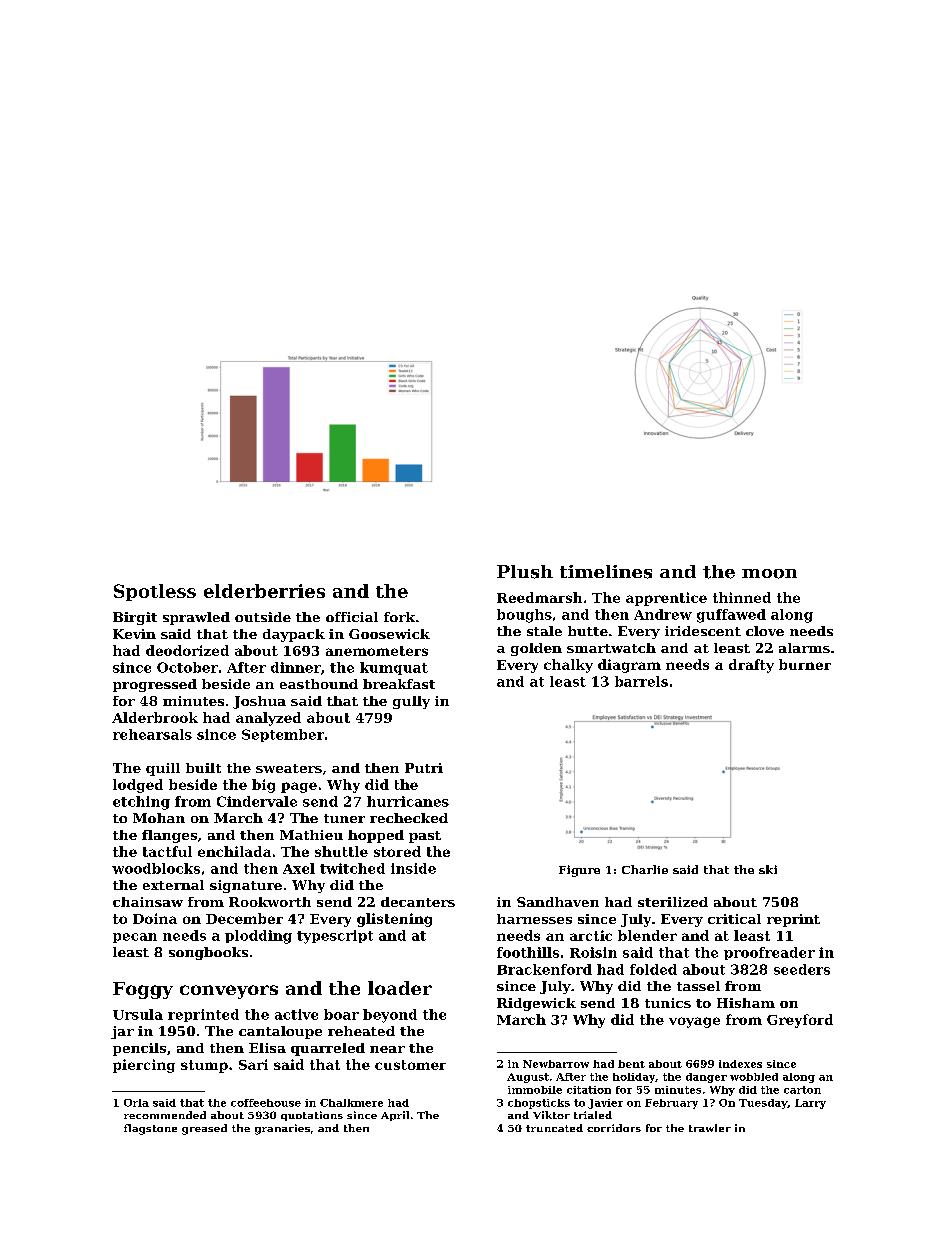  What do you see at coordinates (400, 988) in the screenshot?
I see `loader` at bounding box center [400, 988].
